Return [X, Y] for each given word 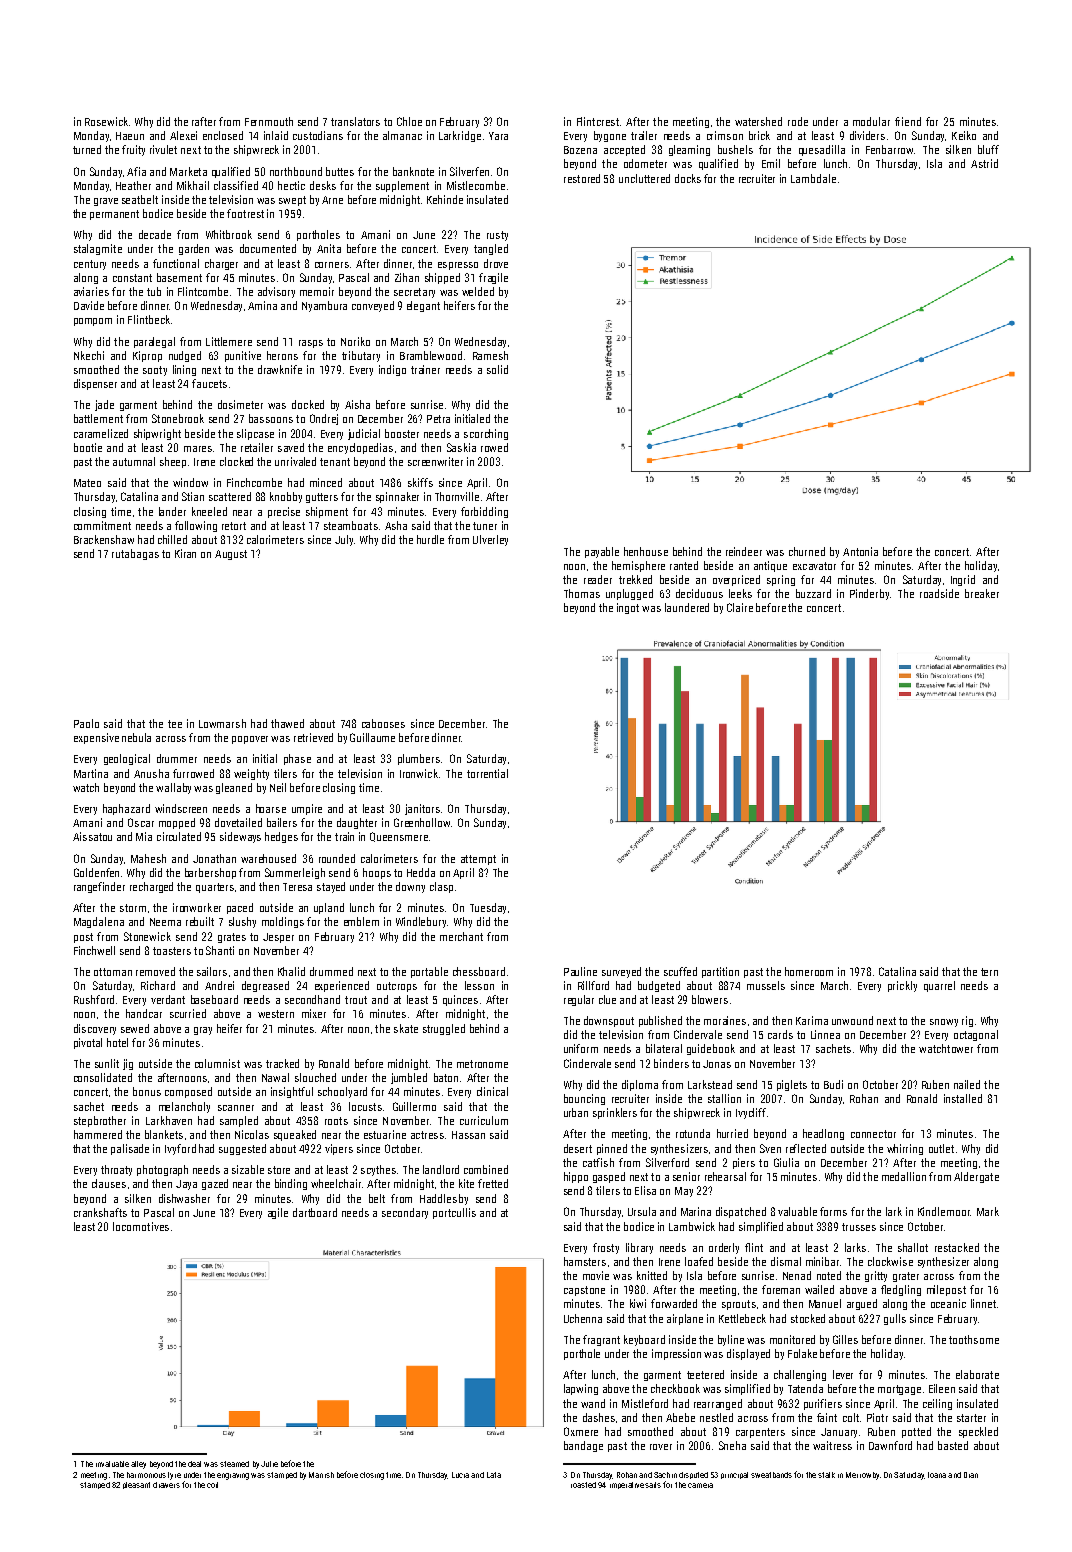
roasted [583, 1485]
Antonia [860, 551]
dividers [867, 135]
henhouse [646, 551]
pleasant [136, 1485]
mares [198, 449]
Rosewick [106, 121]
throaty [116, 1170]
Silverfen [469, 171]
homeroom [809, 971]
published [660, 1021]
